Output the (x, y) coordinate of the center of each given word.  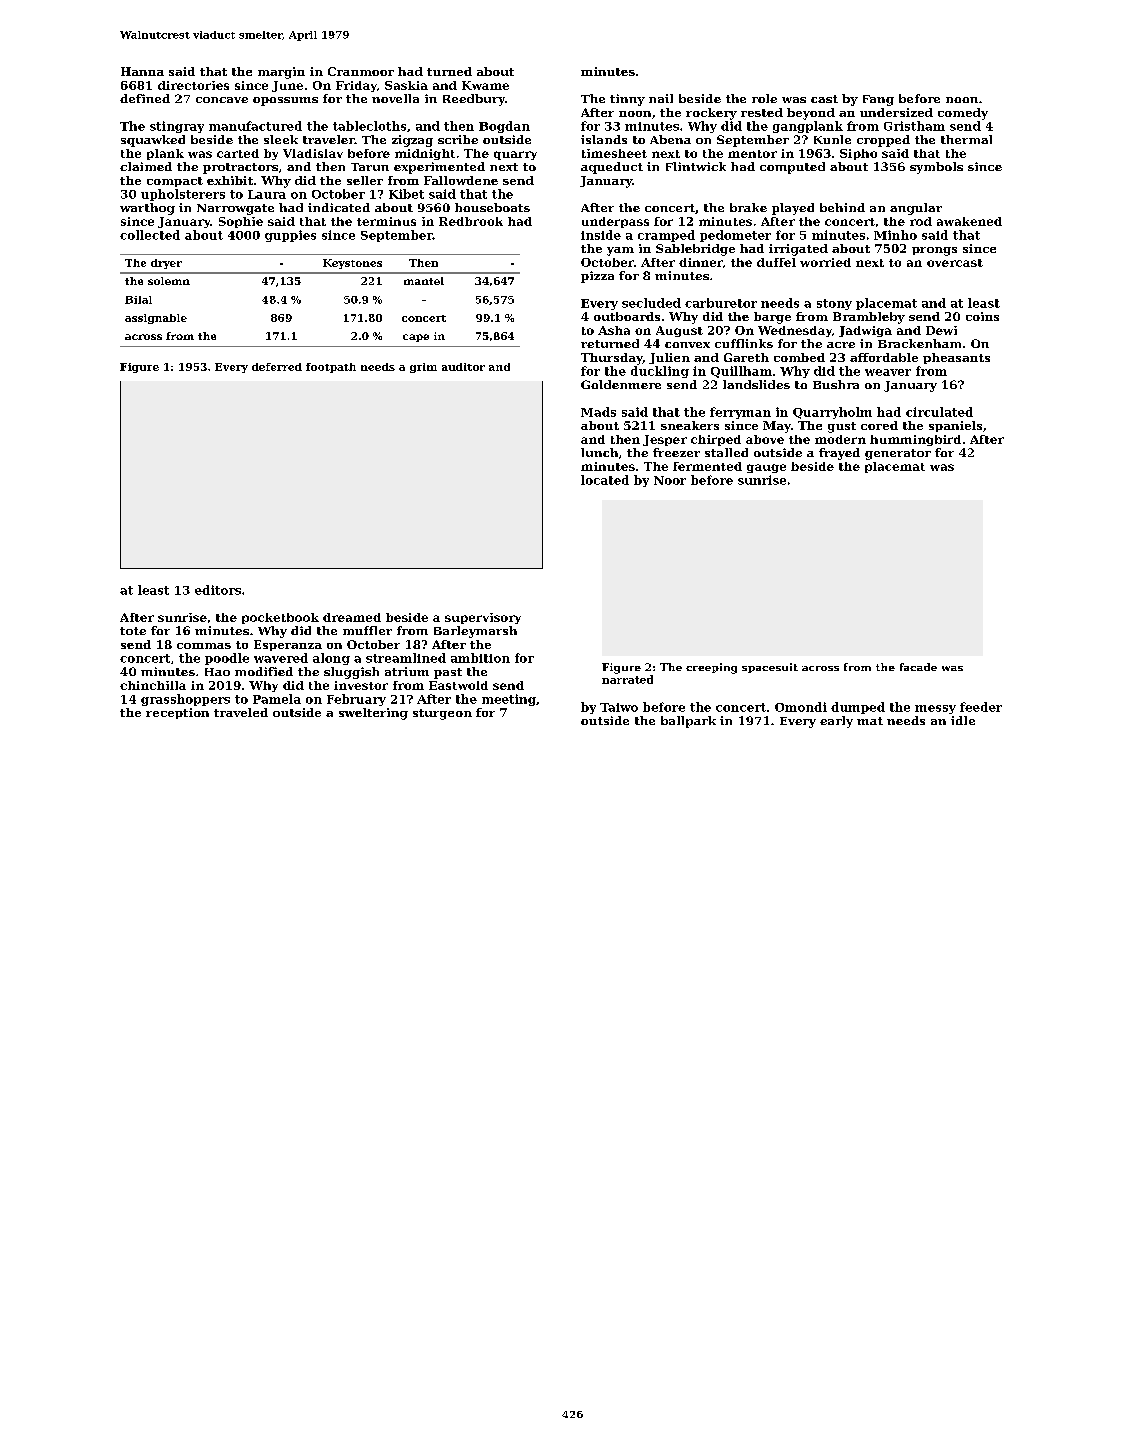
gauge (766, 468)
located (605, 480)
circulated (939, 412)
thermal (966, 139)
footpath (331, 368)
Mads (598, 412)
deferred (277, 367)
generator (898, 454)
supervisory (483, 618)
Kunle (832, 139)
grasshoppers (185, 700)
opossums (285, 101)
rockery (711, 114)
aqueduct (612, 168)
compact (175, 182)
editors (218, 590)
